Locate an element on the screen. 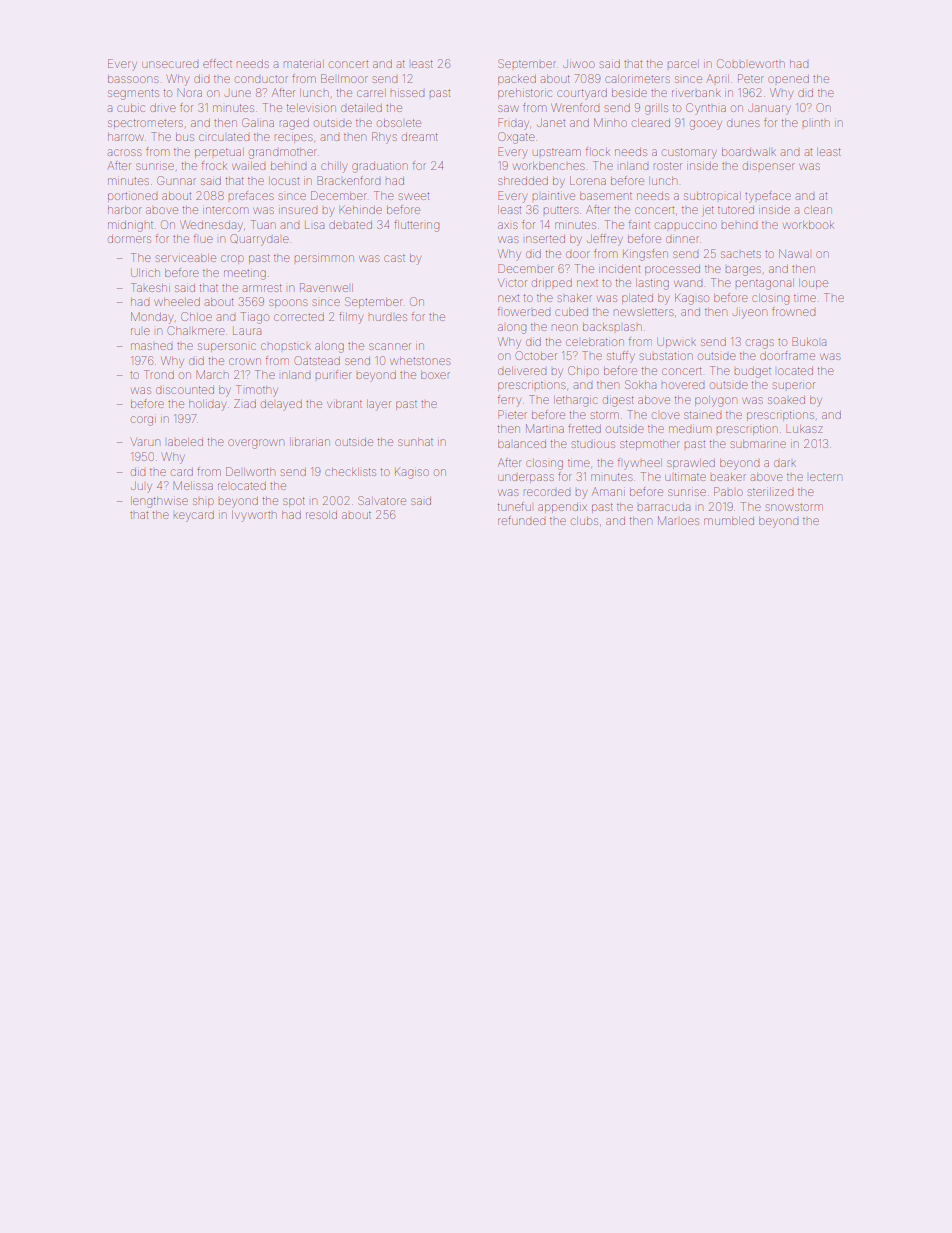  obsolete is located at coordinates (399, 123).
